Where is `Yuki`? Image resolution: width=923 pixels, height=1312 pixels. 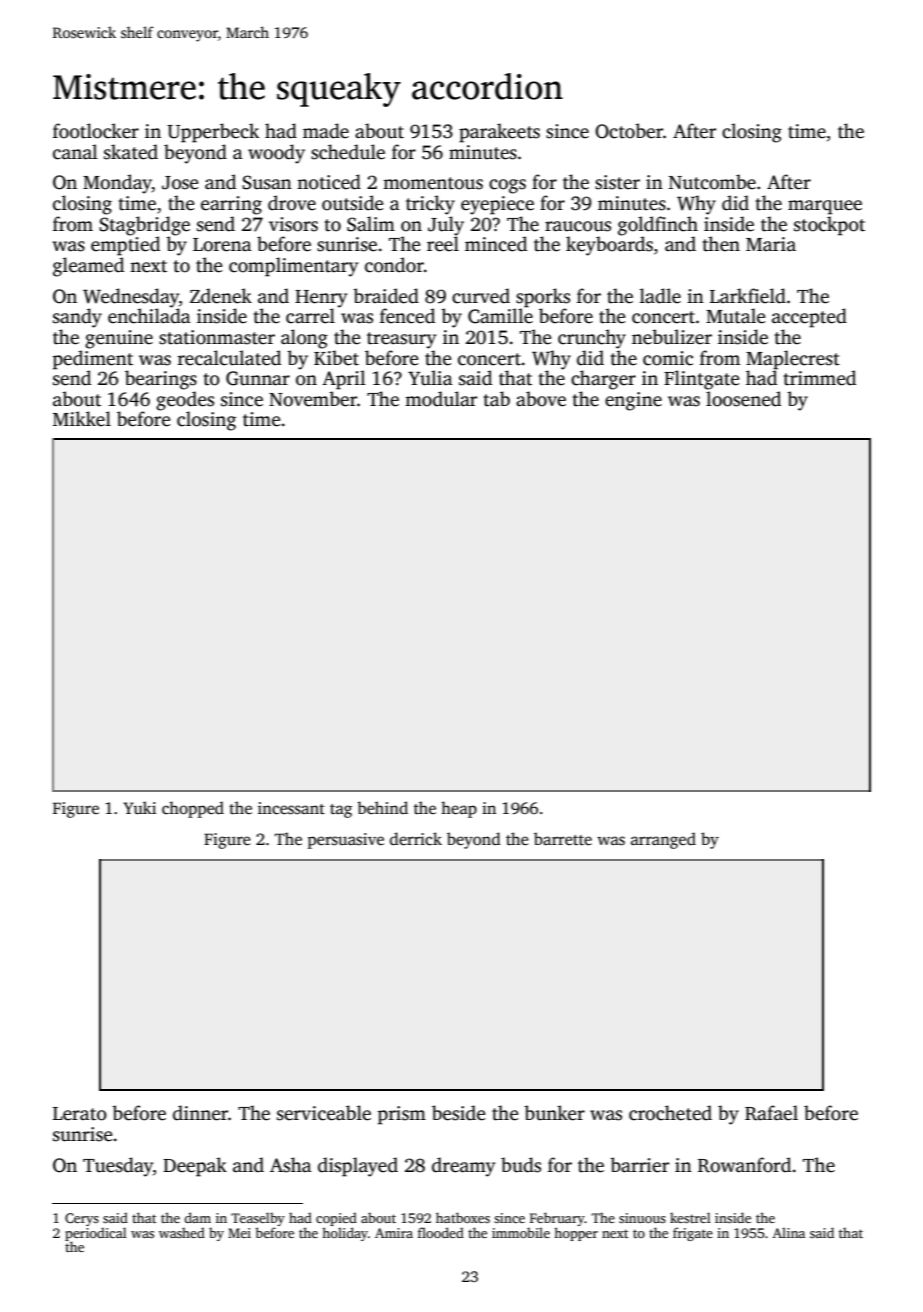 Yuki is located at coordinates (139, 807).
